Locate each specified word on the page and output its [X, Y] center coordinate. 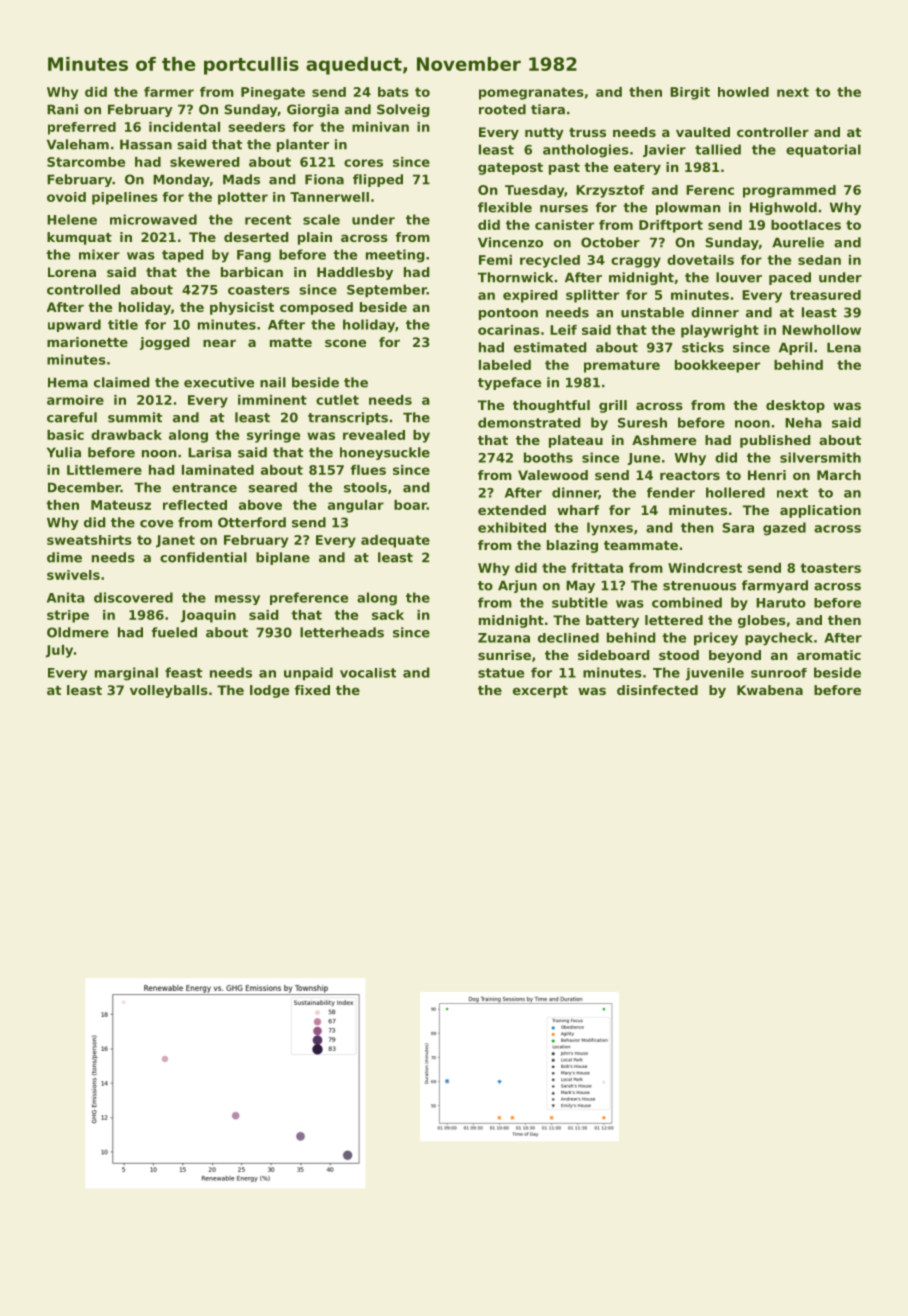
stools [365, 487]
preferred [82, 128]
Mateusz [121, 505]
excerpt [540, 692]
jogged [165, 343]
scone [345, 343]
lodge [269, 691]
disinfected [657, 690]
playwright [720, 331]
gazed [784, 529]
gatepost [510, 169]
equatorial [823, 150]
